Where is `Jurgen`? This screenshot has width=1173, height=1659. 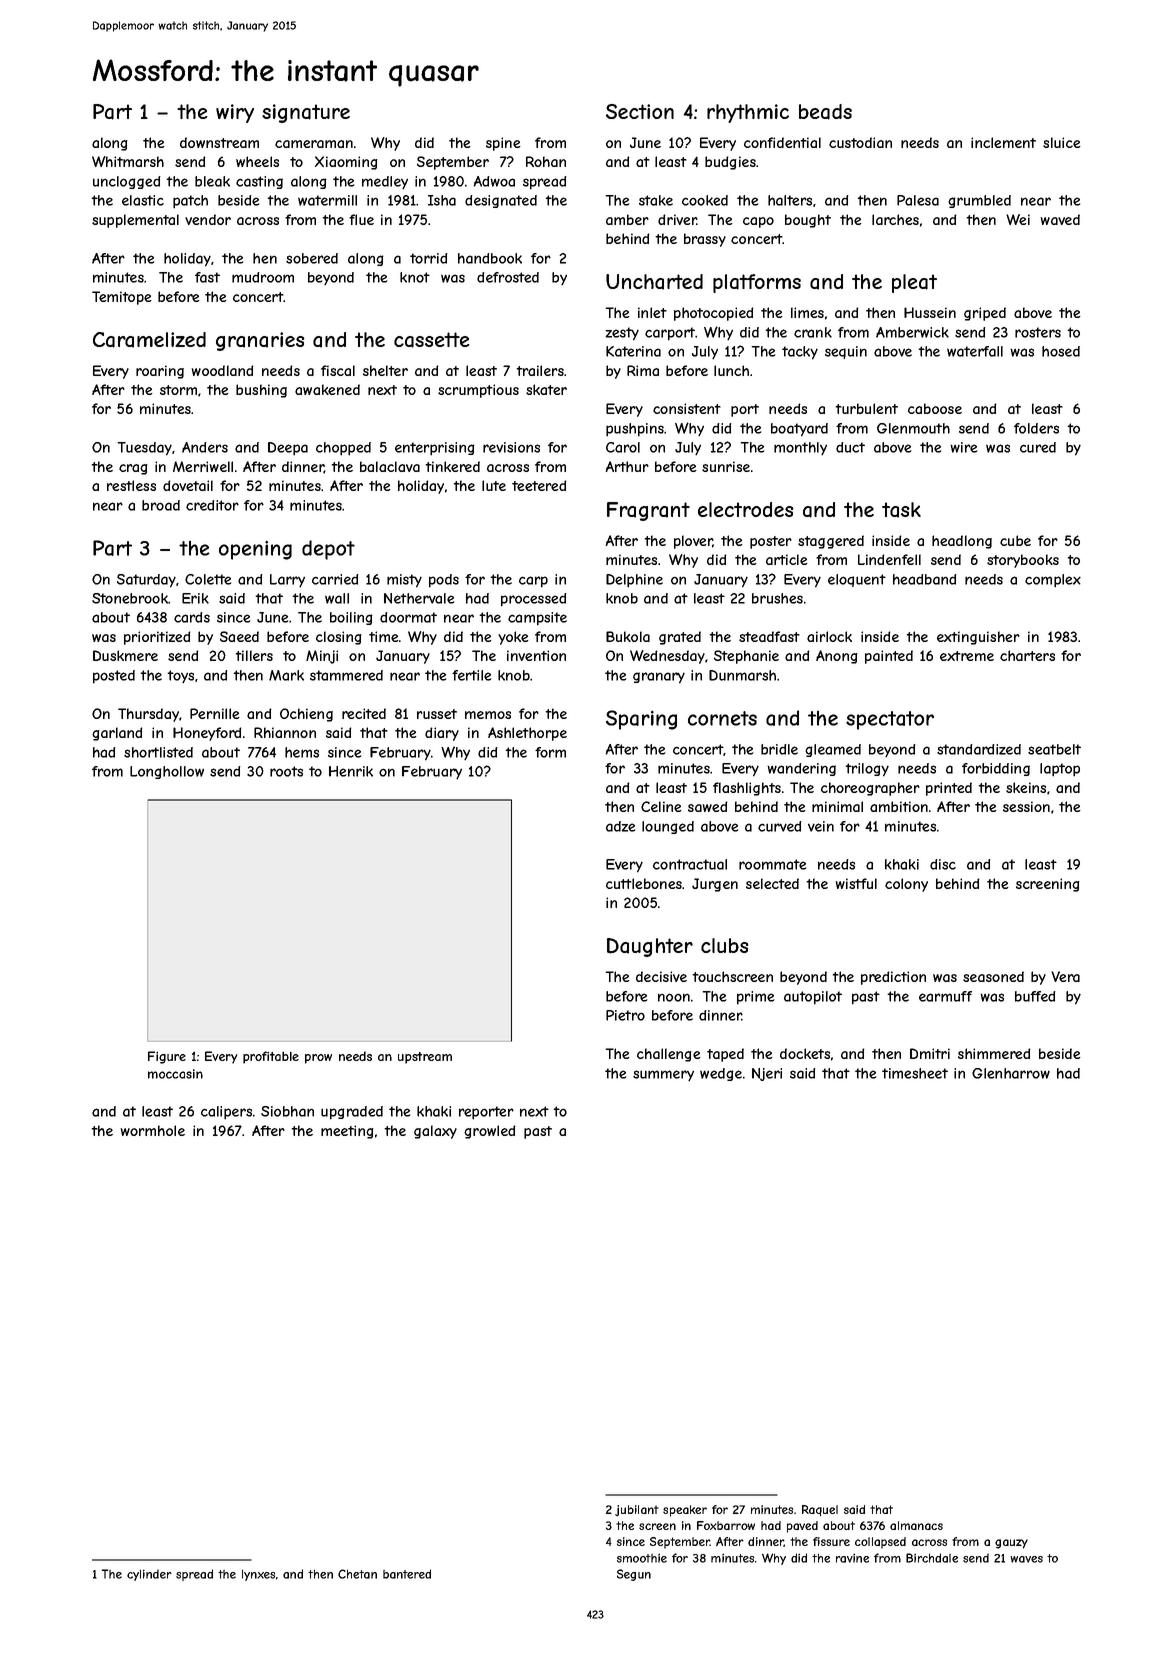 Jurgen is located at coordinates (715, 885).
